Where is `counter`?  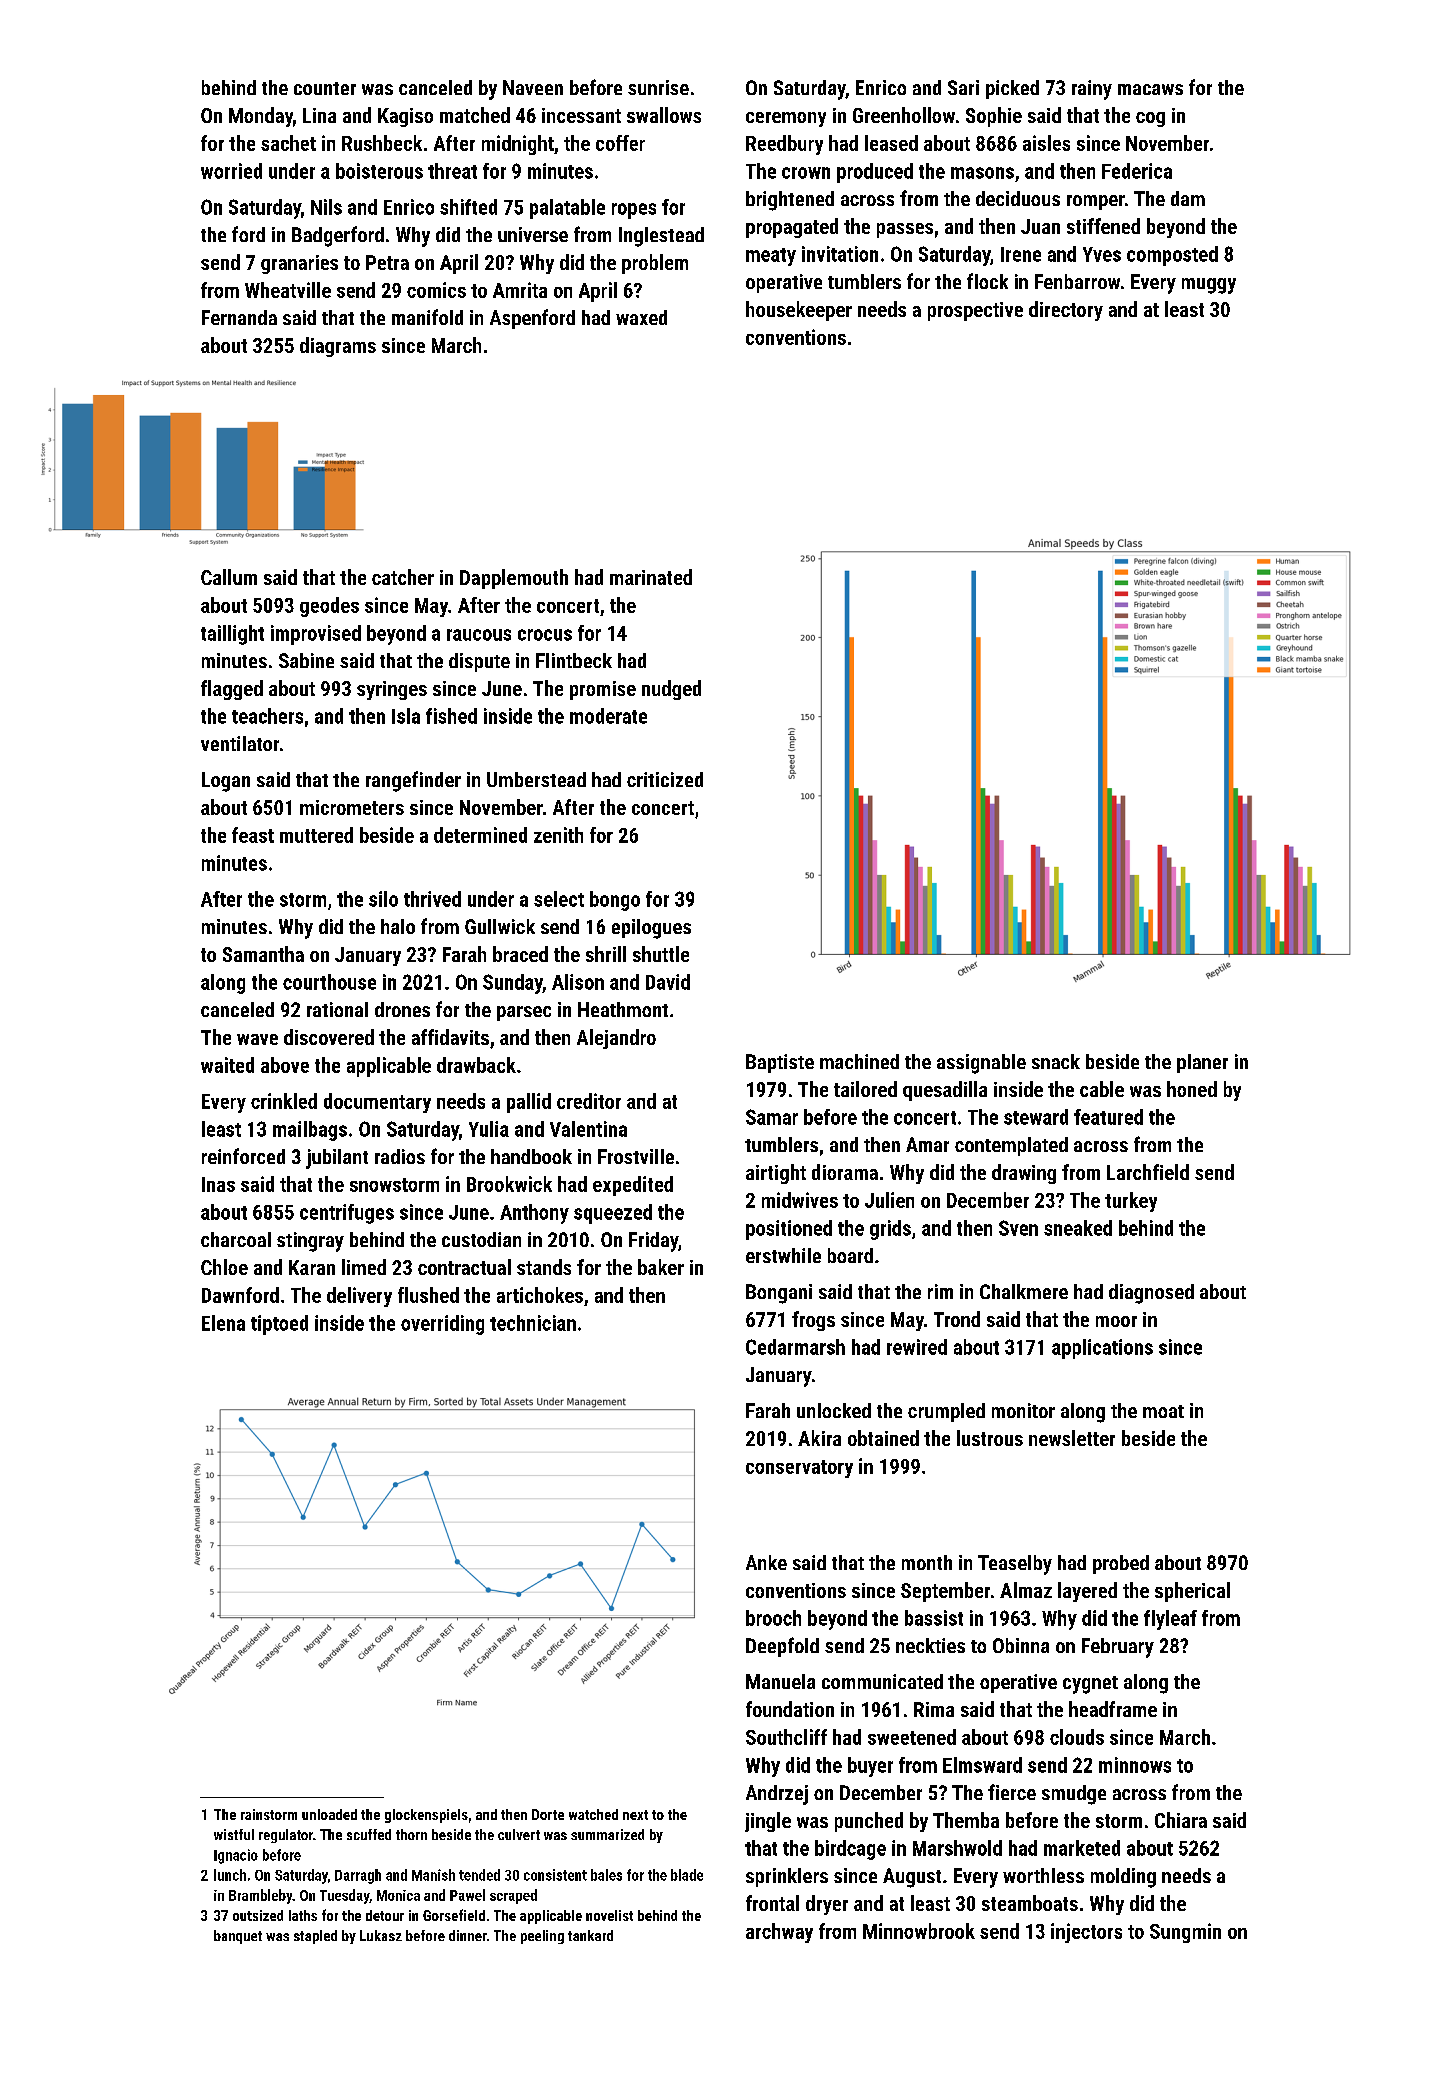
counter is located at coordinates (325, 88).
